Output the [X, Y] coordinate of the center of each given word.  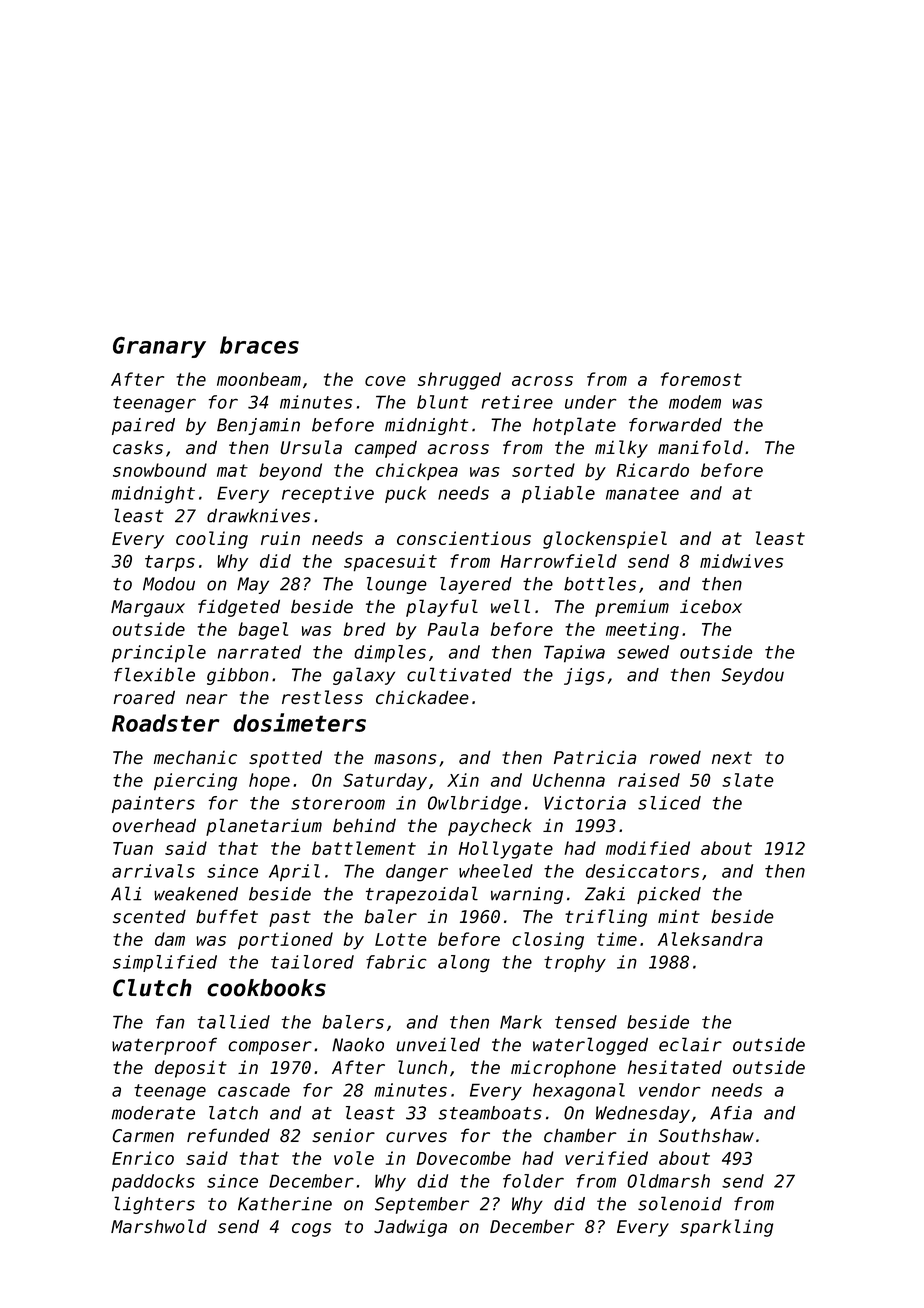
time [617, 939]
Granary [159, 347]
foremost [701, 379]
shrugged [459, 381]
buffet [227, 916]
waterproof [164, 1046]
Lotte [401, 939]
